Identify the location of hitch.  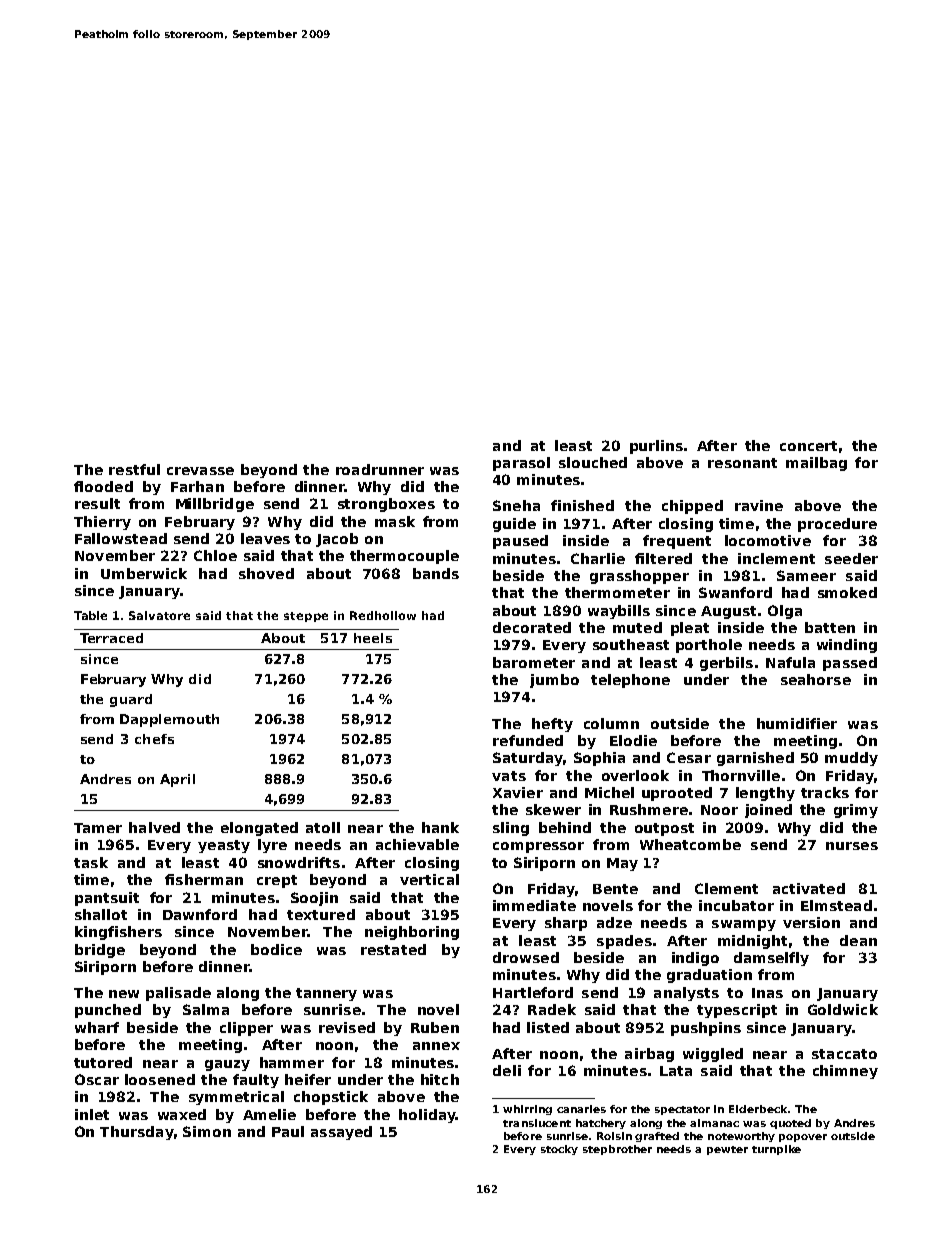
(440, 1079).
